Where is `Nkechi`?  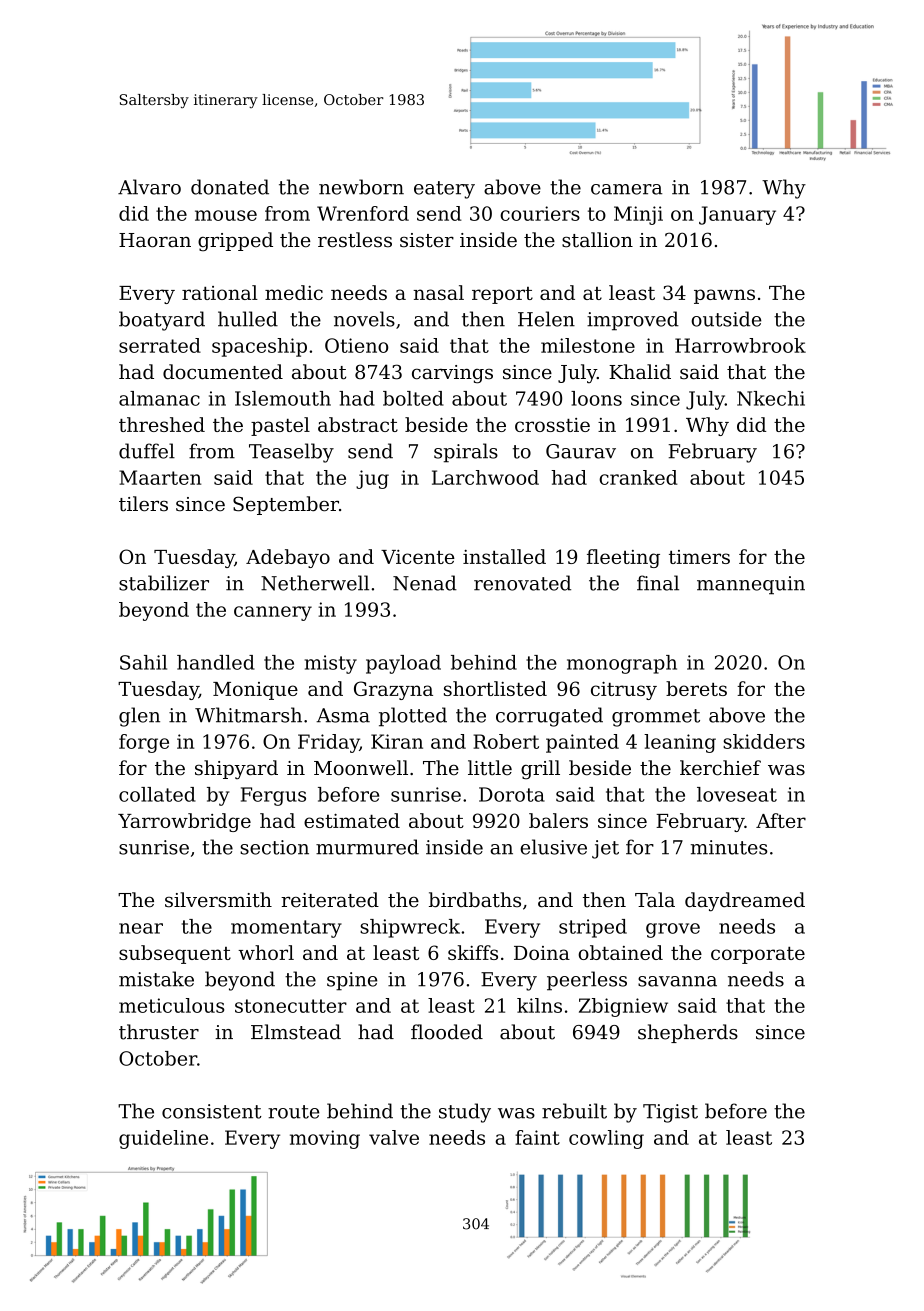
Nkechi is located at coordinates (771, 398).
